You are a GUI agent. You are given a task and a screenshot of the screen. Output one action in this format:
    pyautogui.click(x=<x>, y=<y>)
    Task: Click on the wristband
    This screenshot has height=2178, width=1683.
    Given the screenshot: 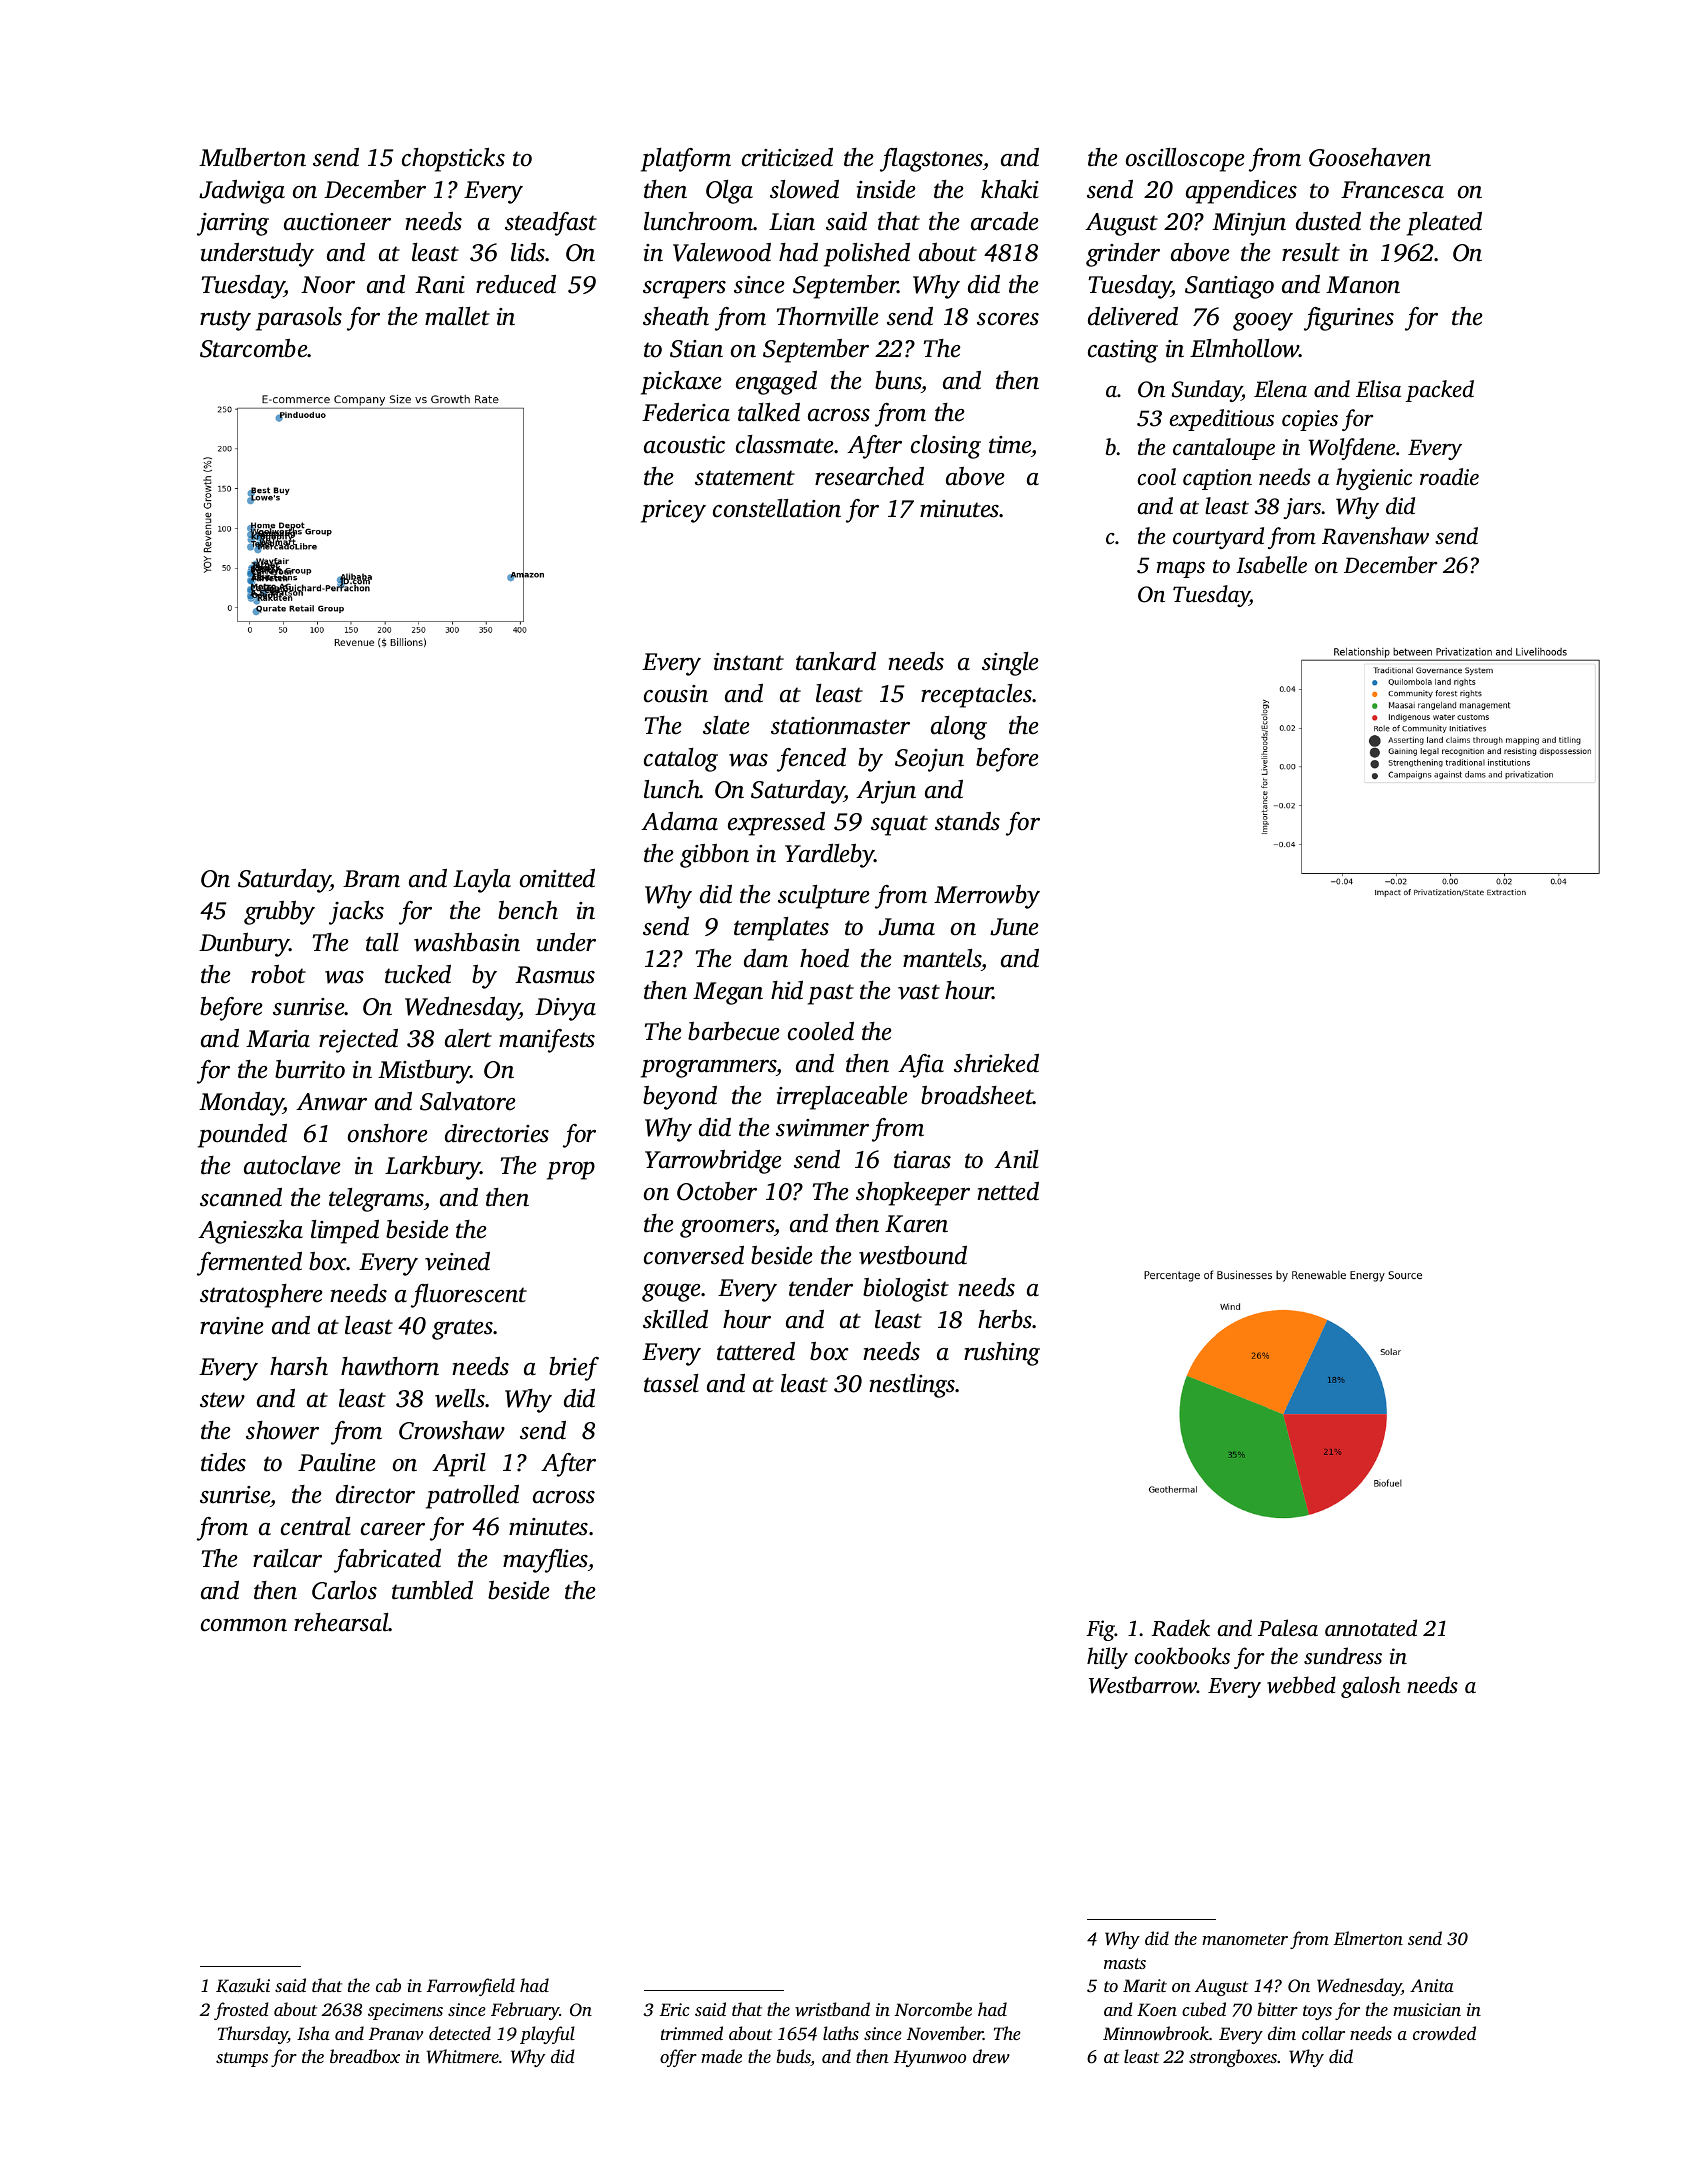 What is the action you would take?
    pyautogui.click(x=832, y=2009)
